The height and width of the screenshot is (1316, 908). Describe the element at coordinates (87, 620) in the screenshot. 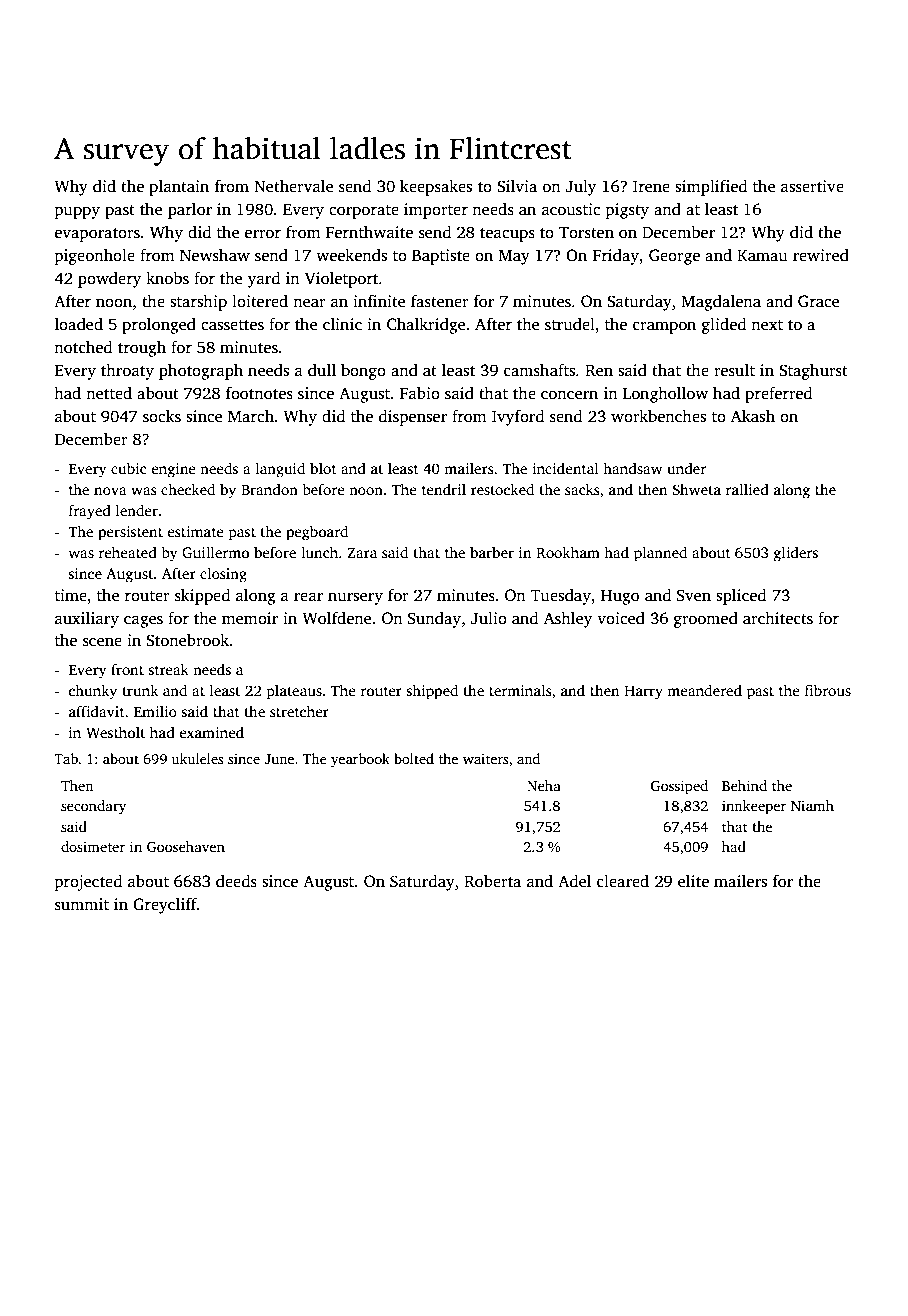

I see `auxiliary` at that location.
